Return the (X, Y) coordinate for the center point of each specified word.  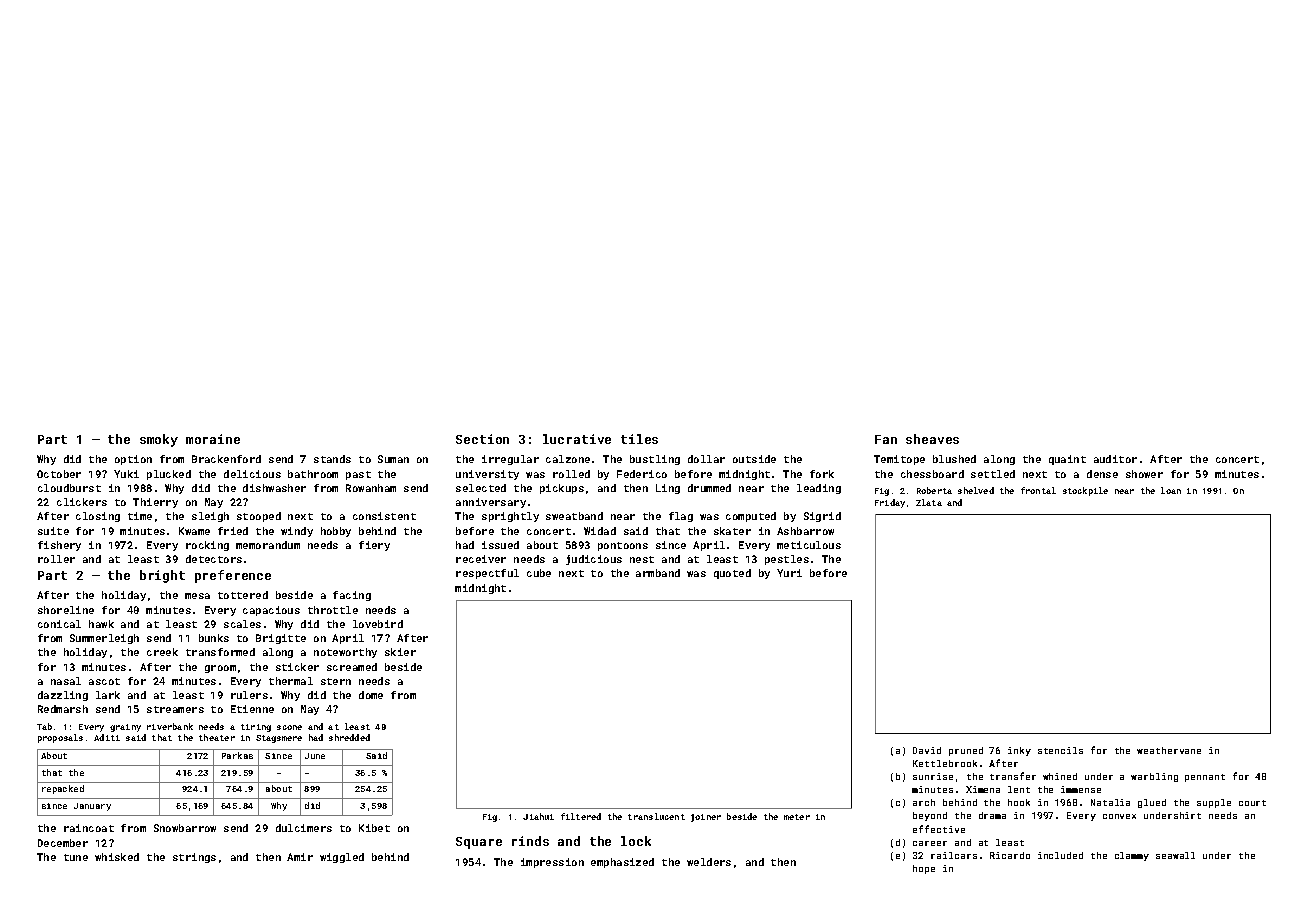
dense (1102, 474)
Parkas (237, 755)
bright (162, 576)
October (59, 474)
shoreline (66, 610)
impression (552, 863)
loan (1171, 490)
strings (194, 858)
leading (819, 489)
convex (1119, 816)
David (927, 750)
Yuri (789, 573)
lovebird (378, 624)
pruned (966, 751)
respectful (487, 574)
